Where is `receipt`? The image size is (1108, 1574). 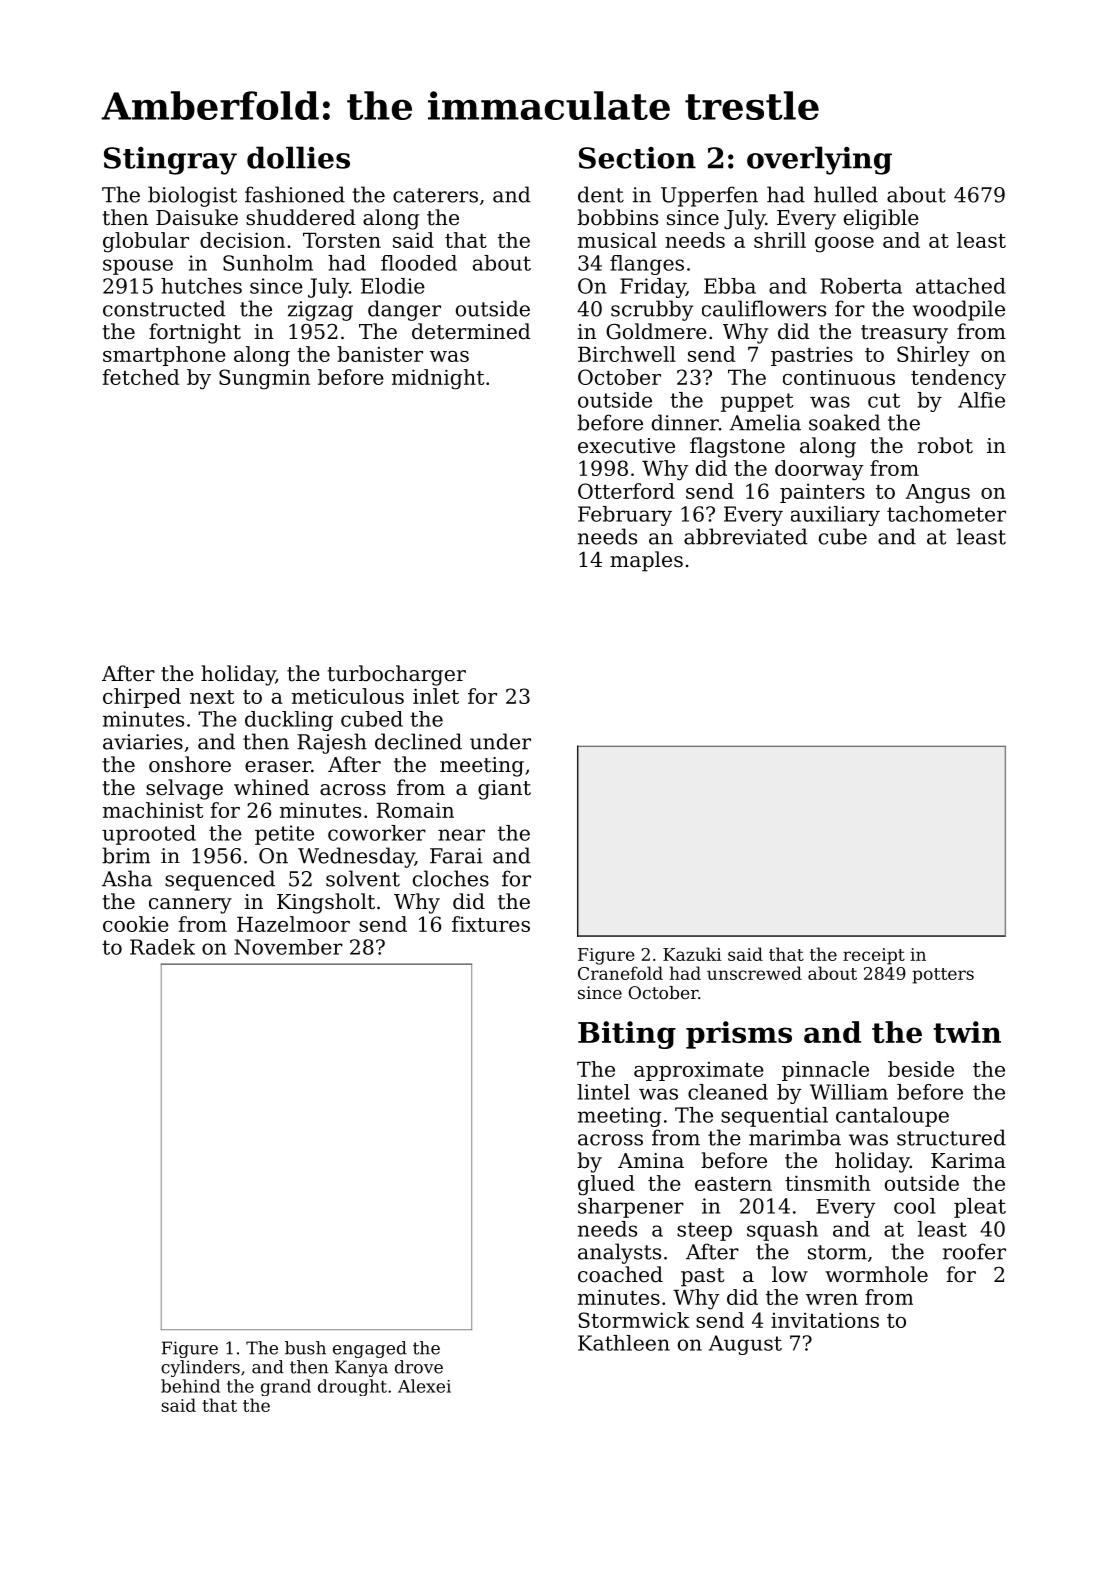
receipt is located at coordinates (874, 956).
